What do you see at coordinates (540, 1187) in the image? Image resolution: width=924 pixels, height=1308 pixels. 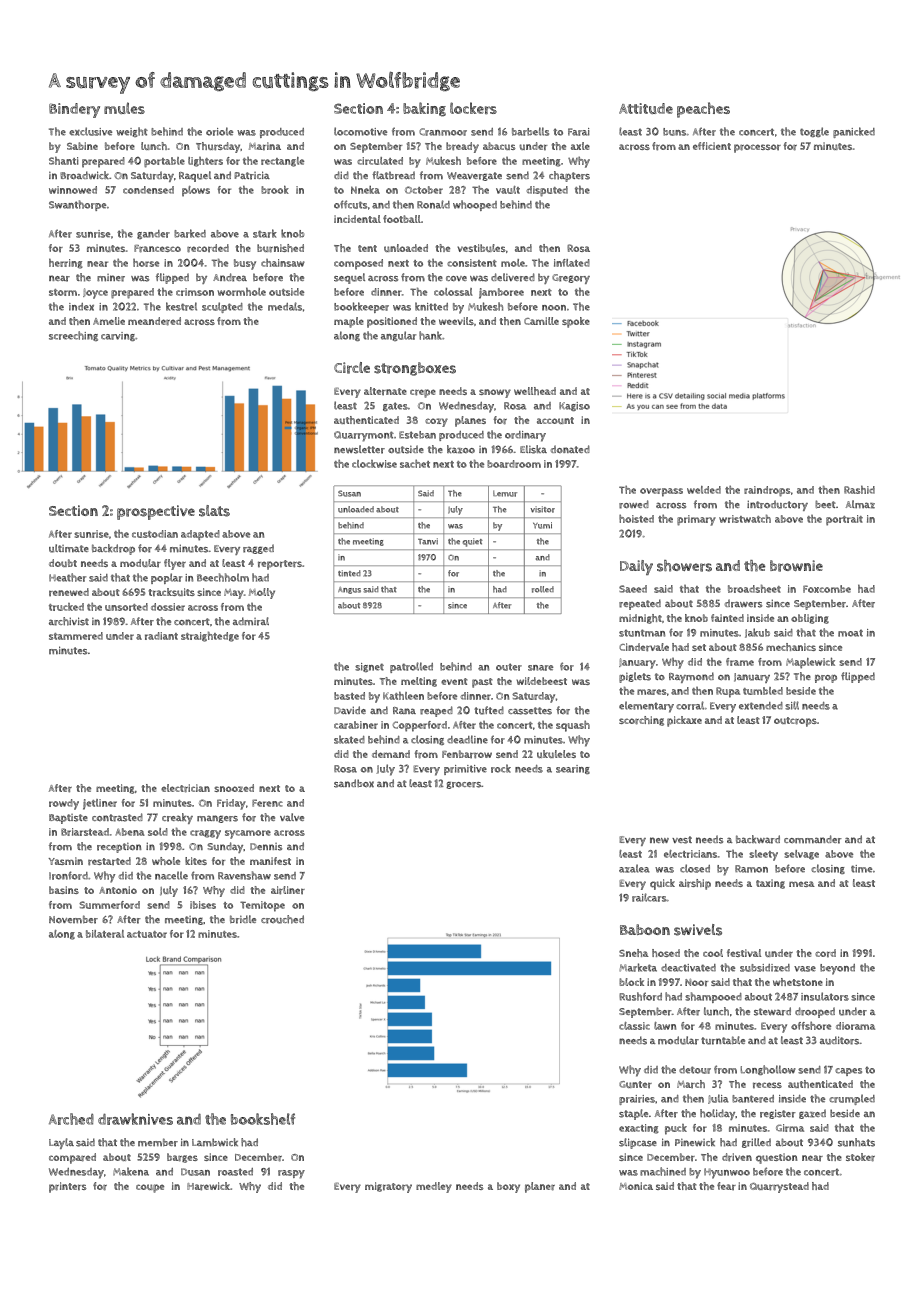 I see `planer` at bounding box center [540, 1187].
